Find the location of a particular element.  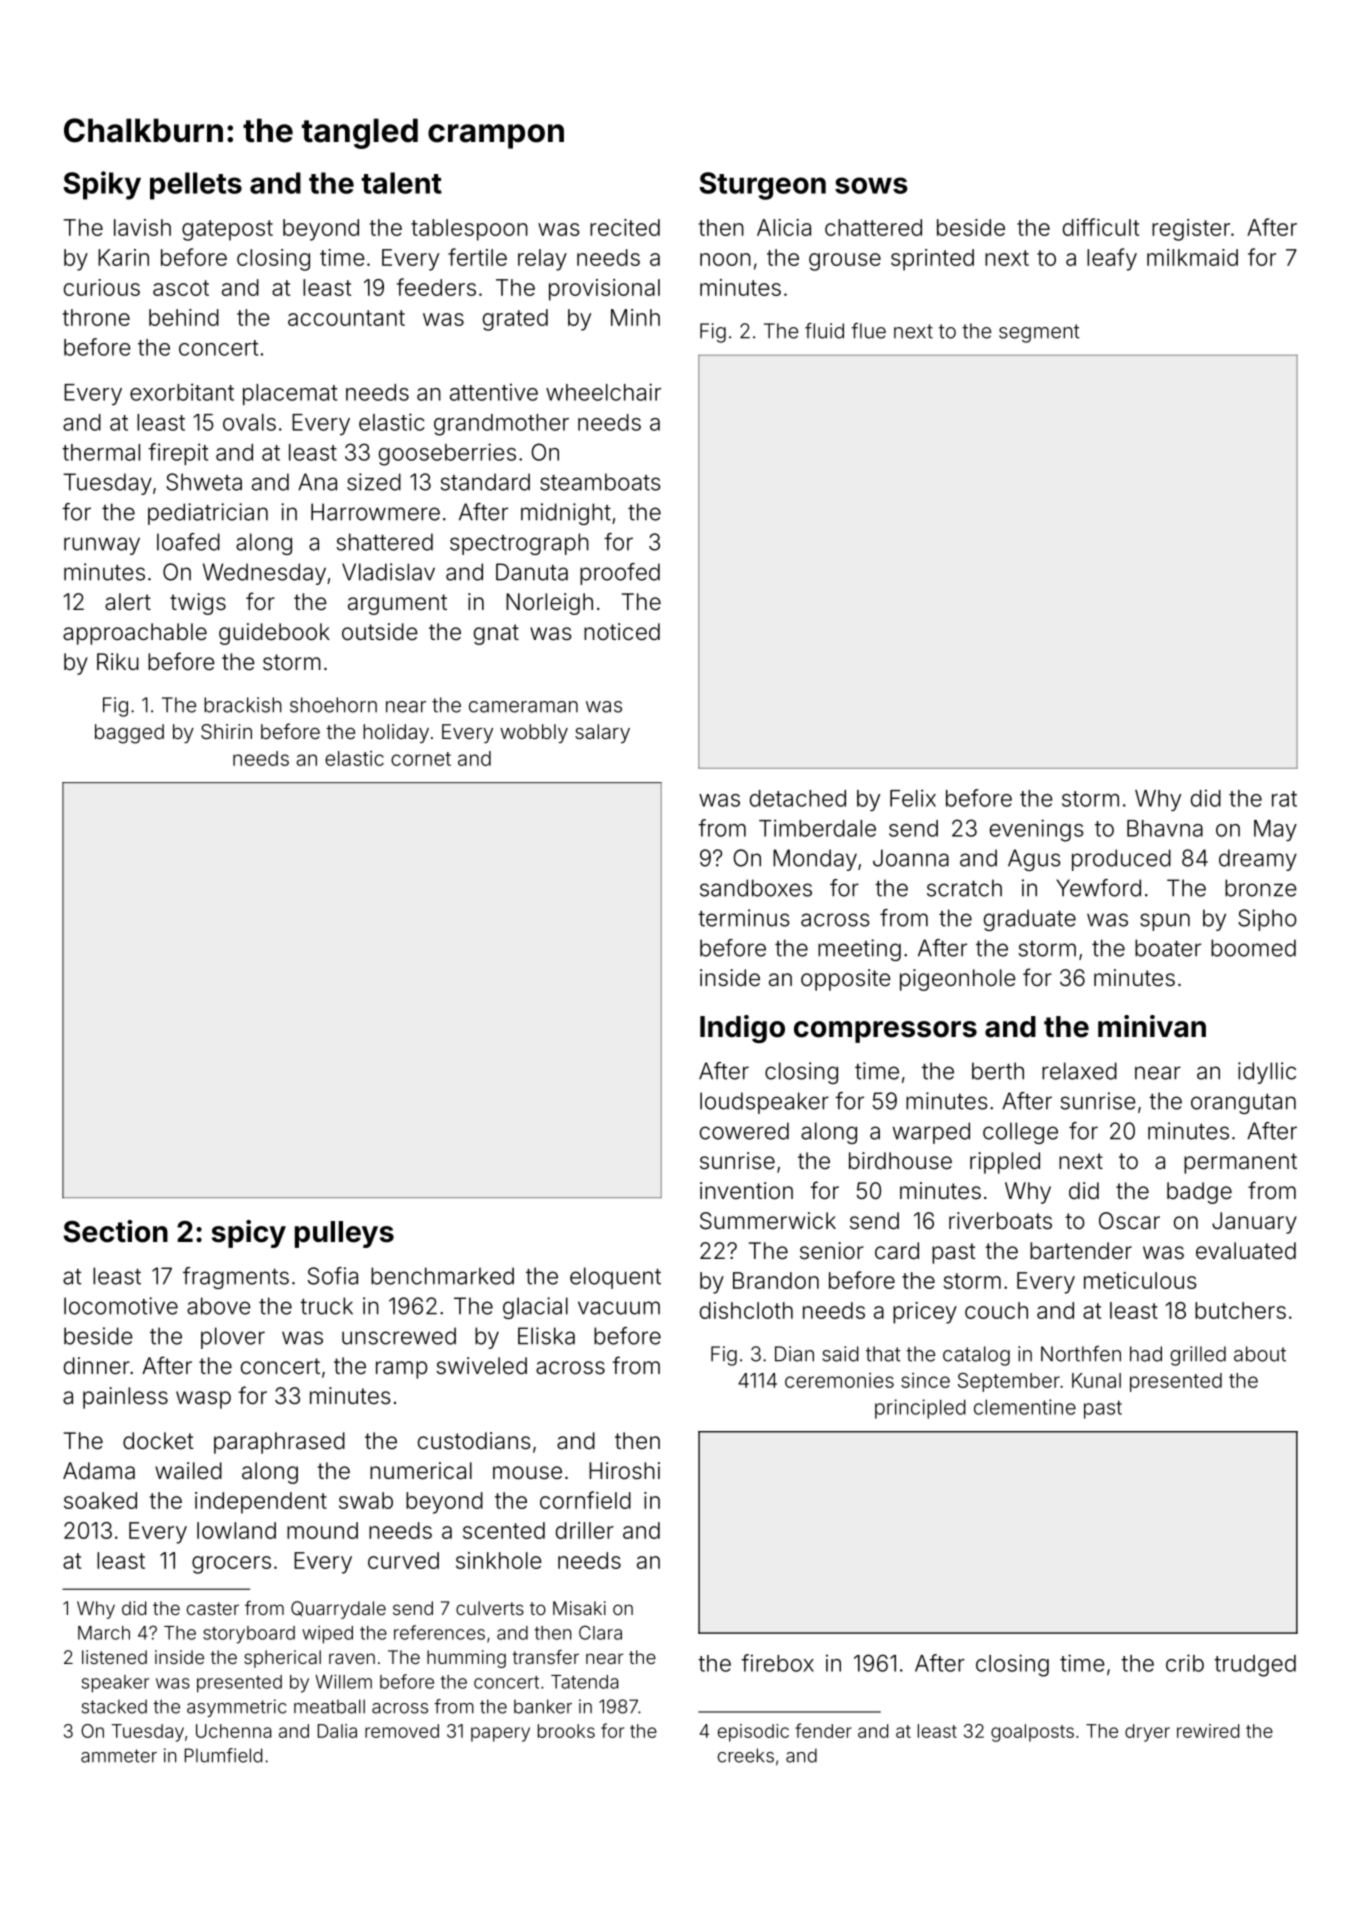

Shirin is located at coordinates (226, 731).
